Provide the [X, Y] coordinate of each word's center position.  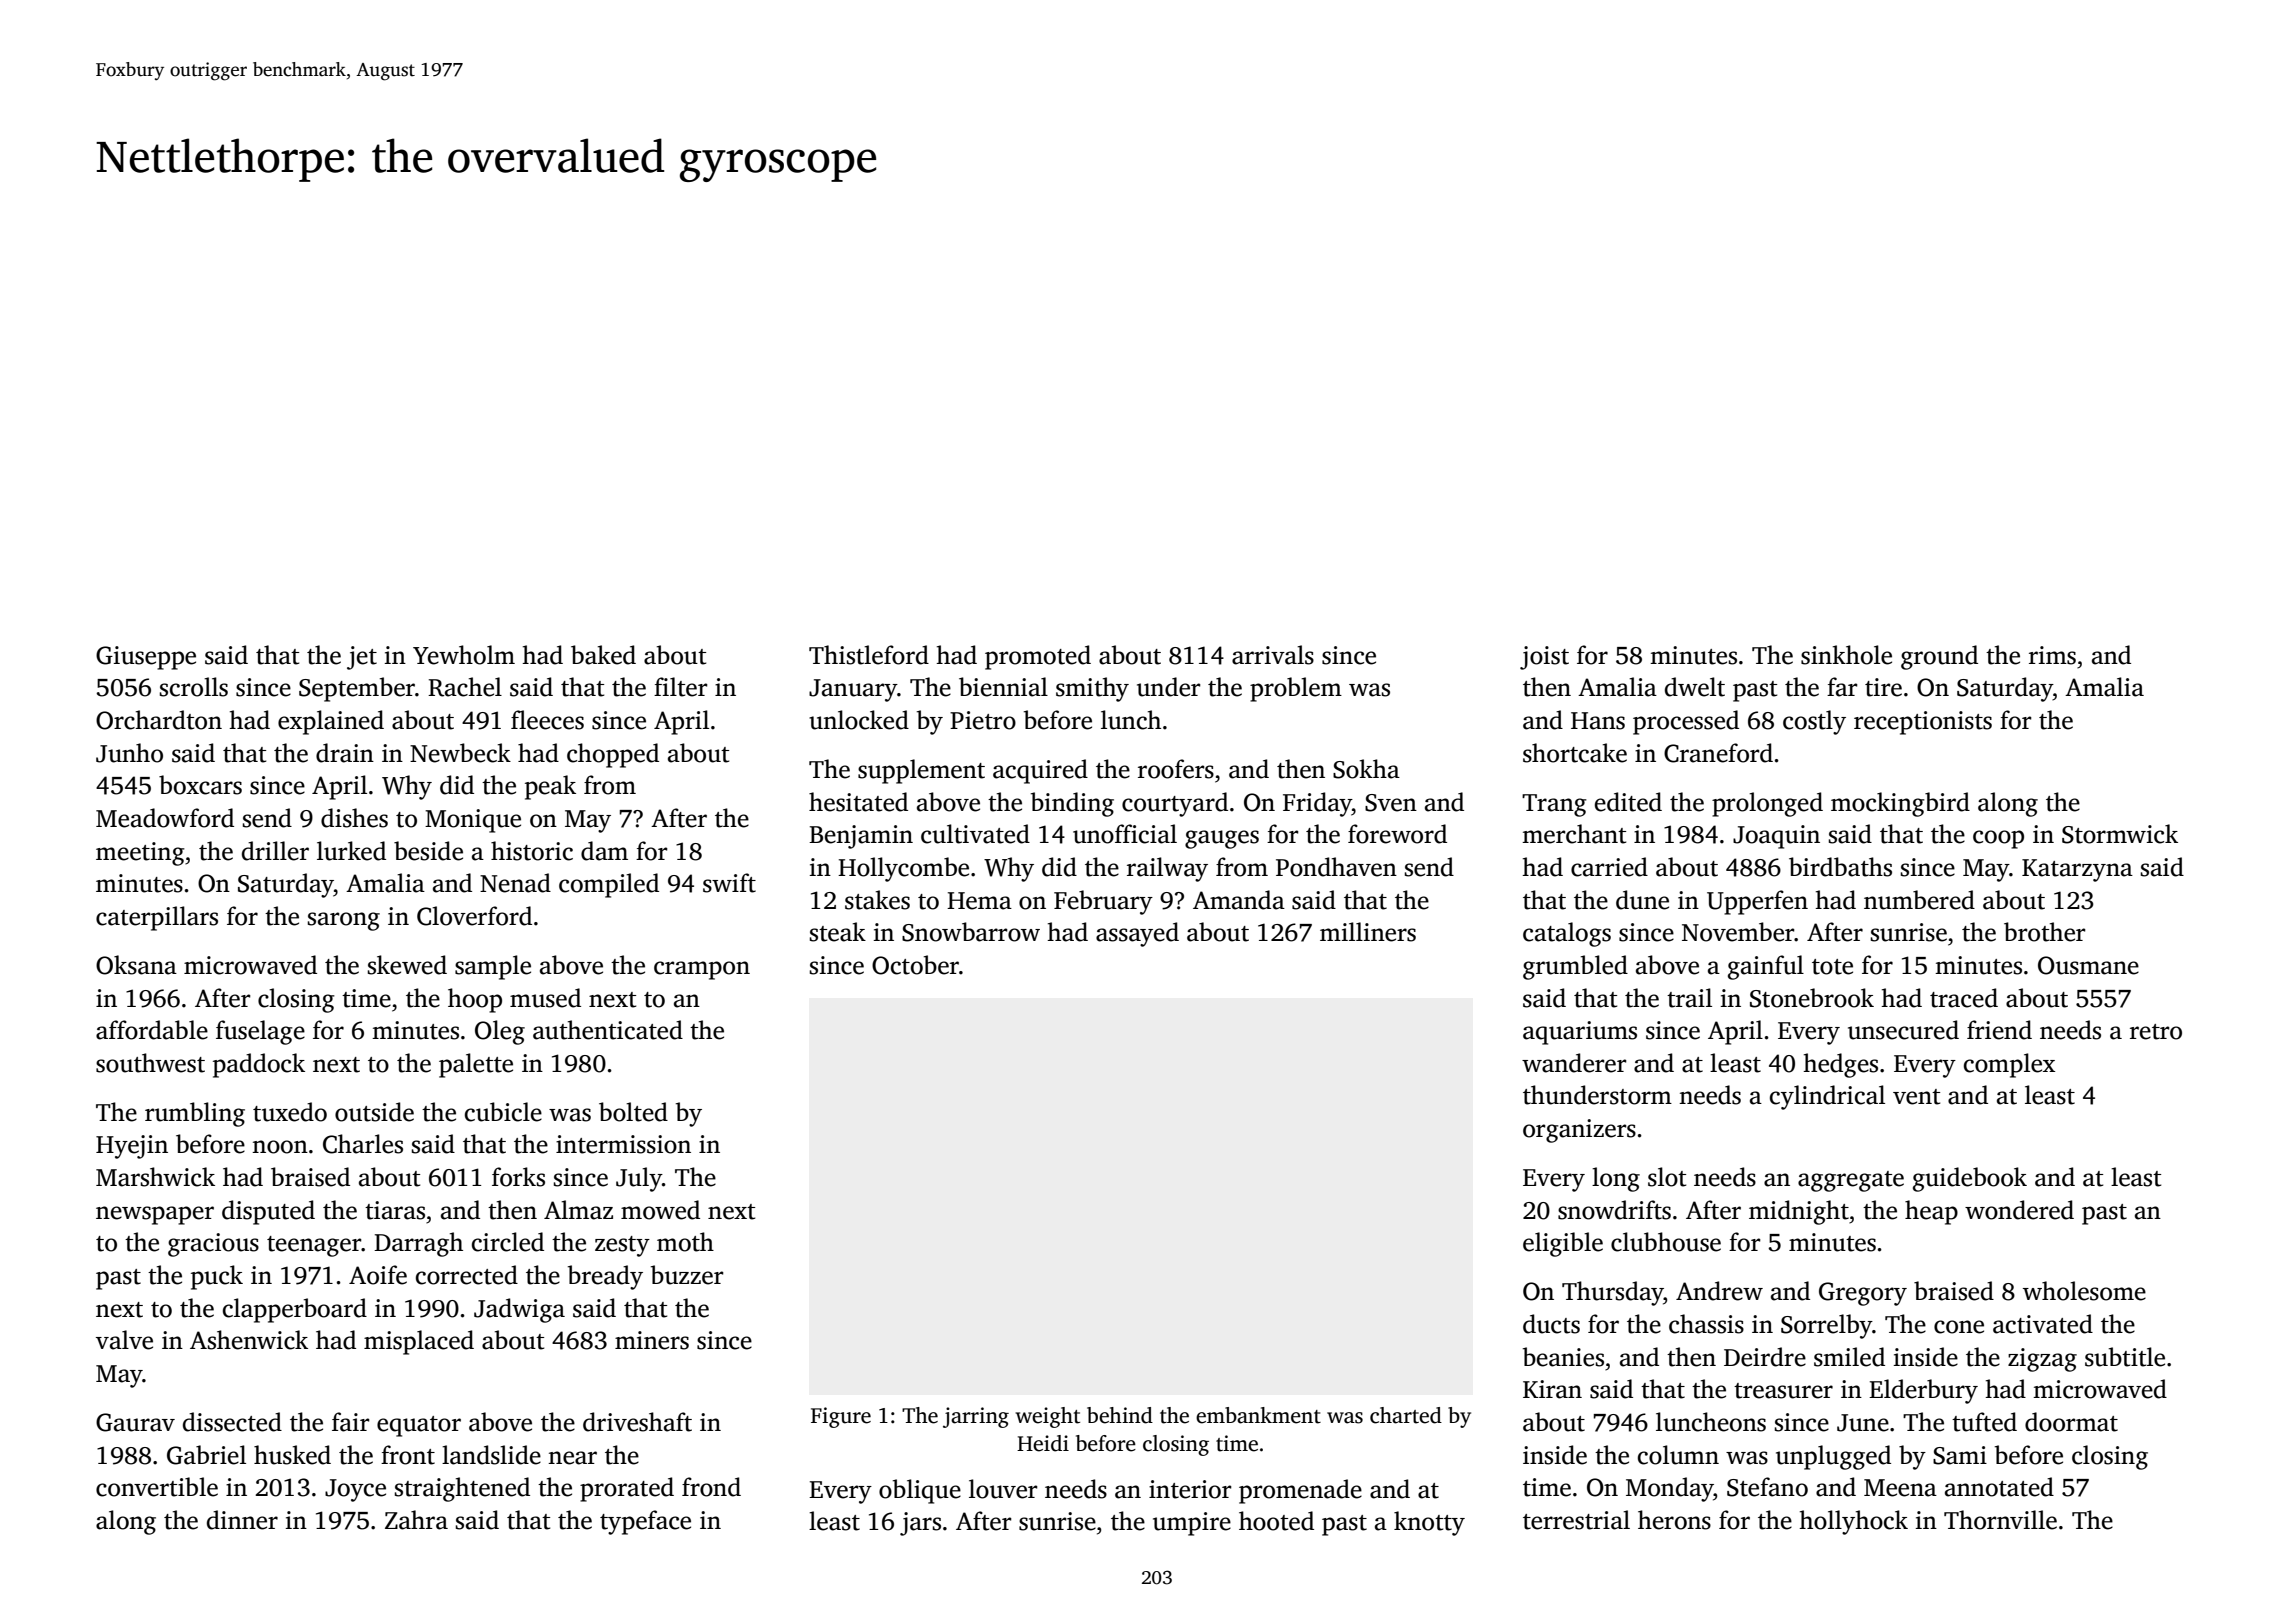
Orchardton [159, 720]
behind [1120, 1415]
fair [351, 1422]
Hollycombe [903, 869]
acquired [1040, 771]
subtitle [2125, 1357]
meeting [140, 854]
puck [217, 1277]
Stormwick [2120, 834]
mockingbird [1900, 804]
